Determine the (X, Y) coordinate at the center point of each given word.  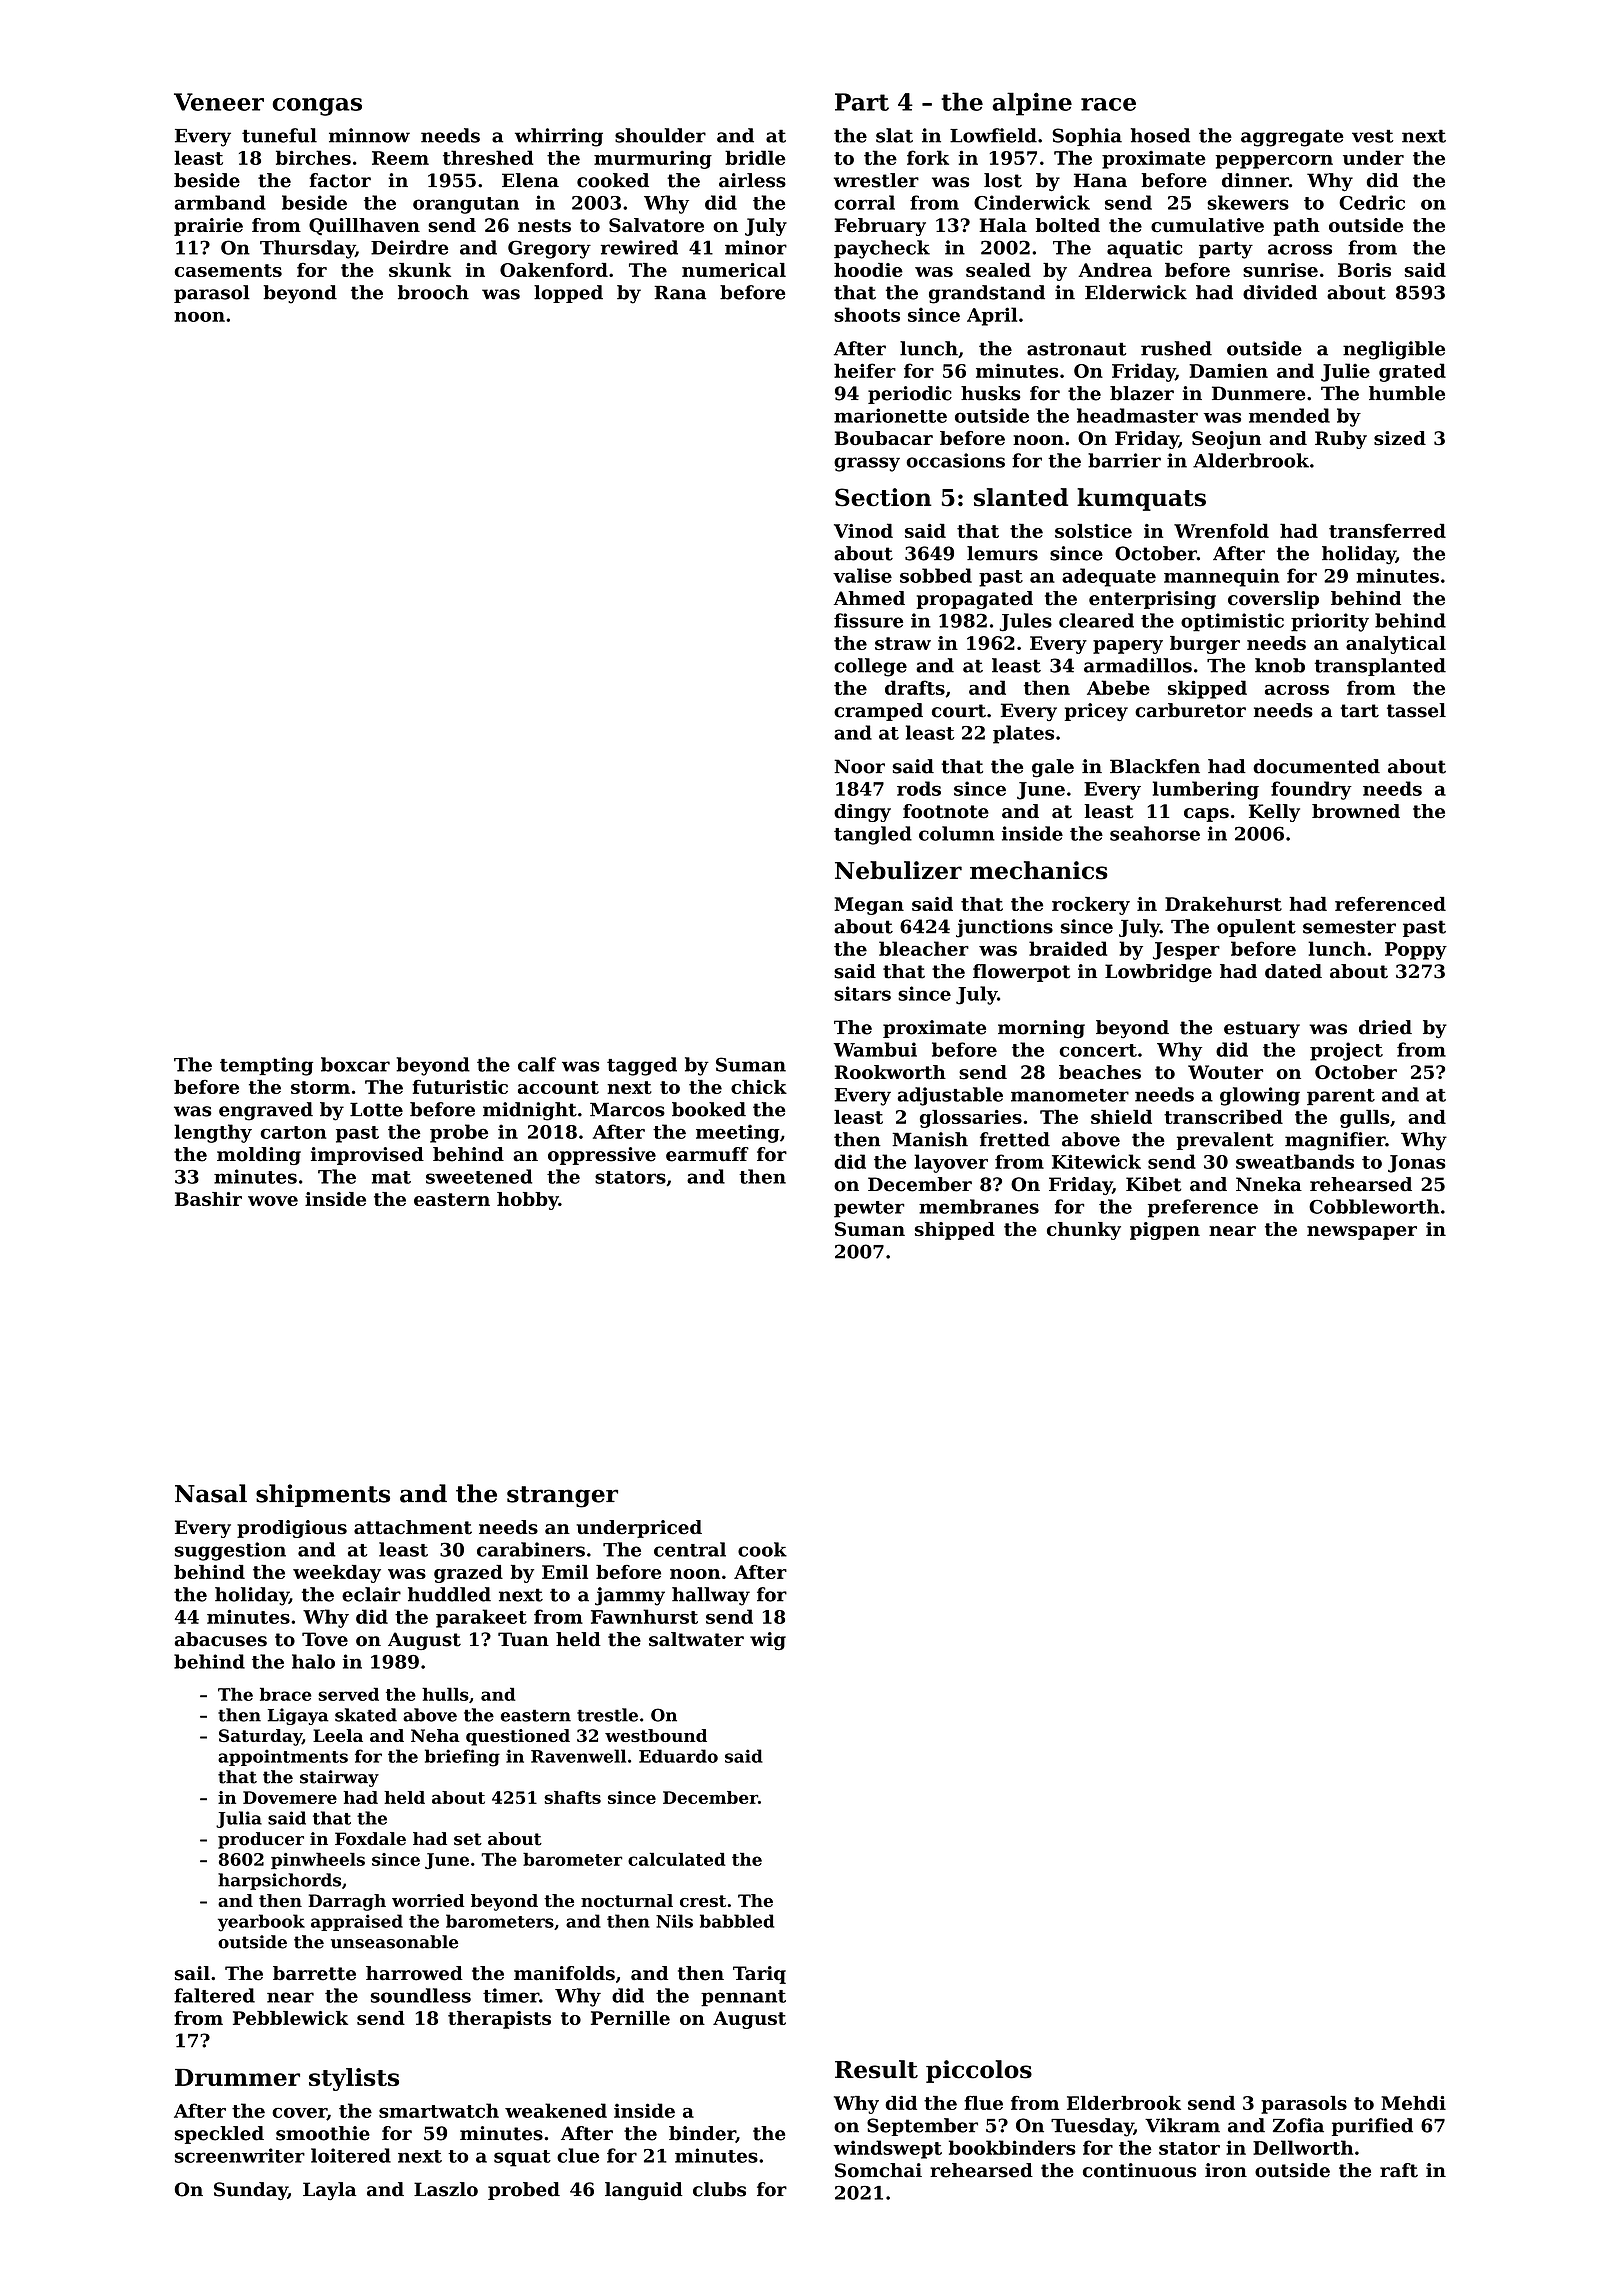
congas (317, 107)
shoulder (660, 135)
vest (1373, 136)
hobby (528, 1201)
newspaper (1362, 1233)
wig (768, 1641)
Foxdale (370, 1839)
